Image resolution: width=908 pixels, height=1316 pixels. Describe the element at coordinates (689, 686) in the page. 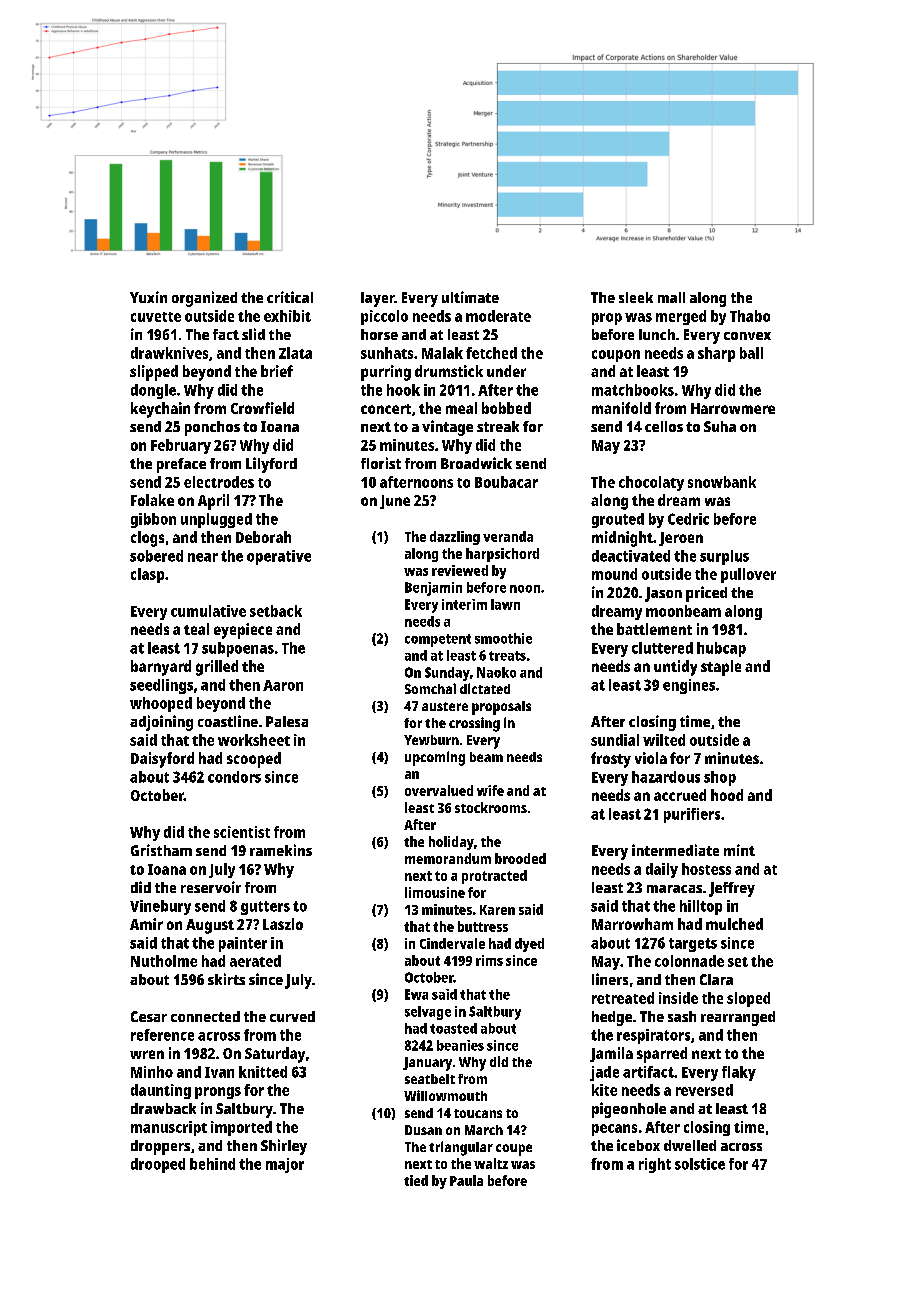

I see `engines` at that location.
